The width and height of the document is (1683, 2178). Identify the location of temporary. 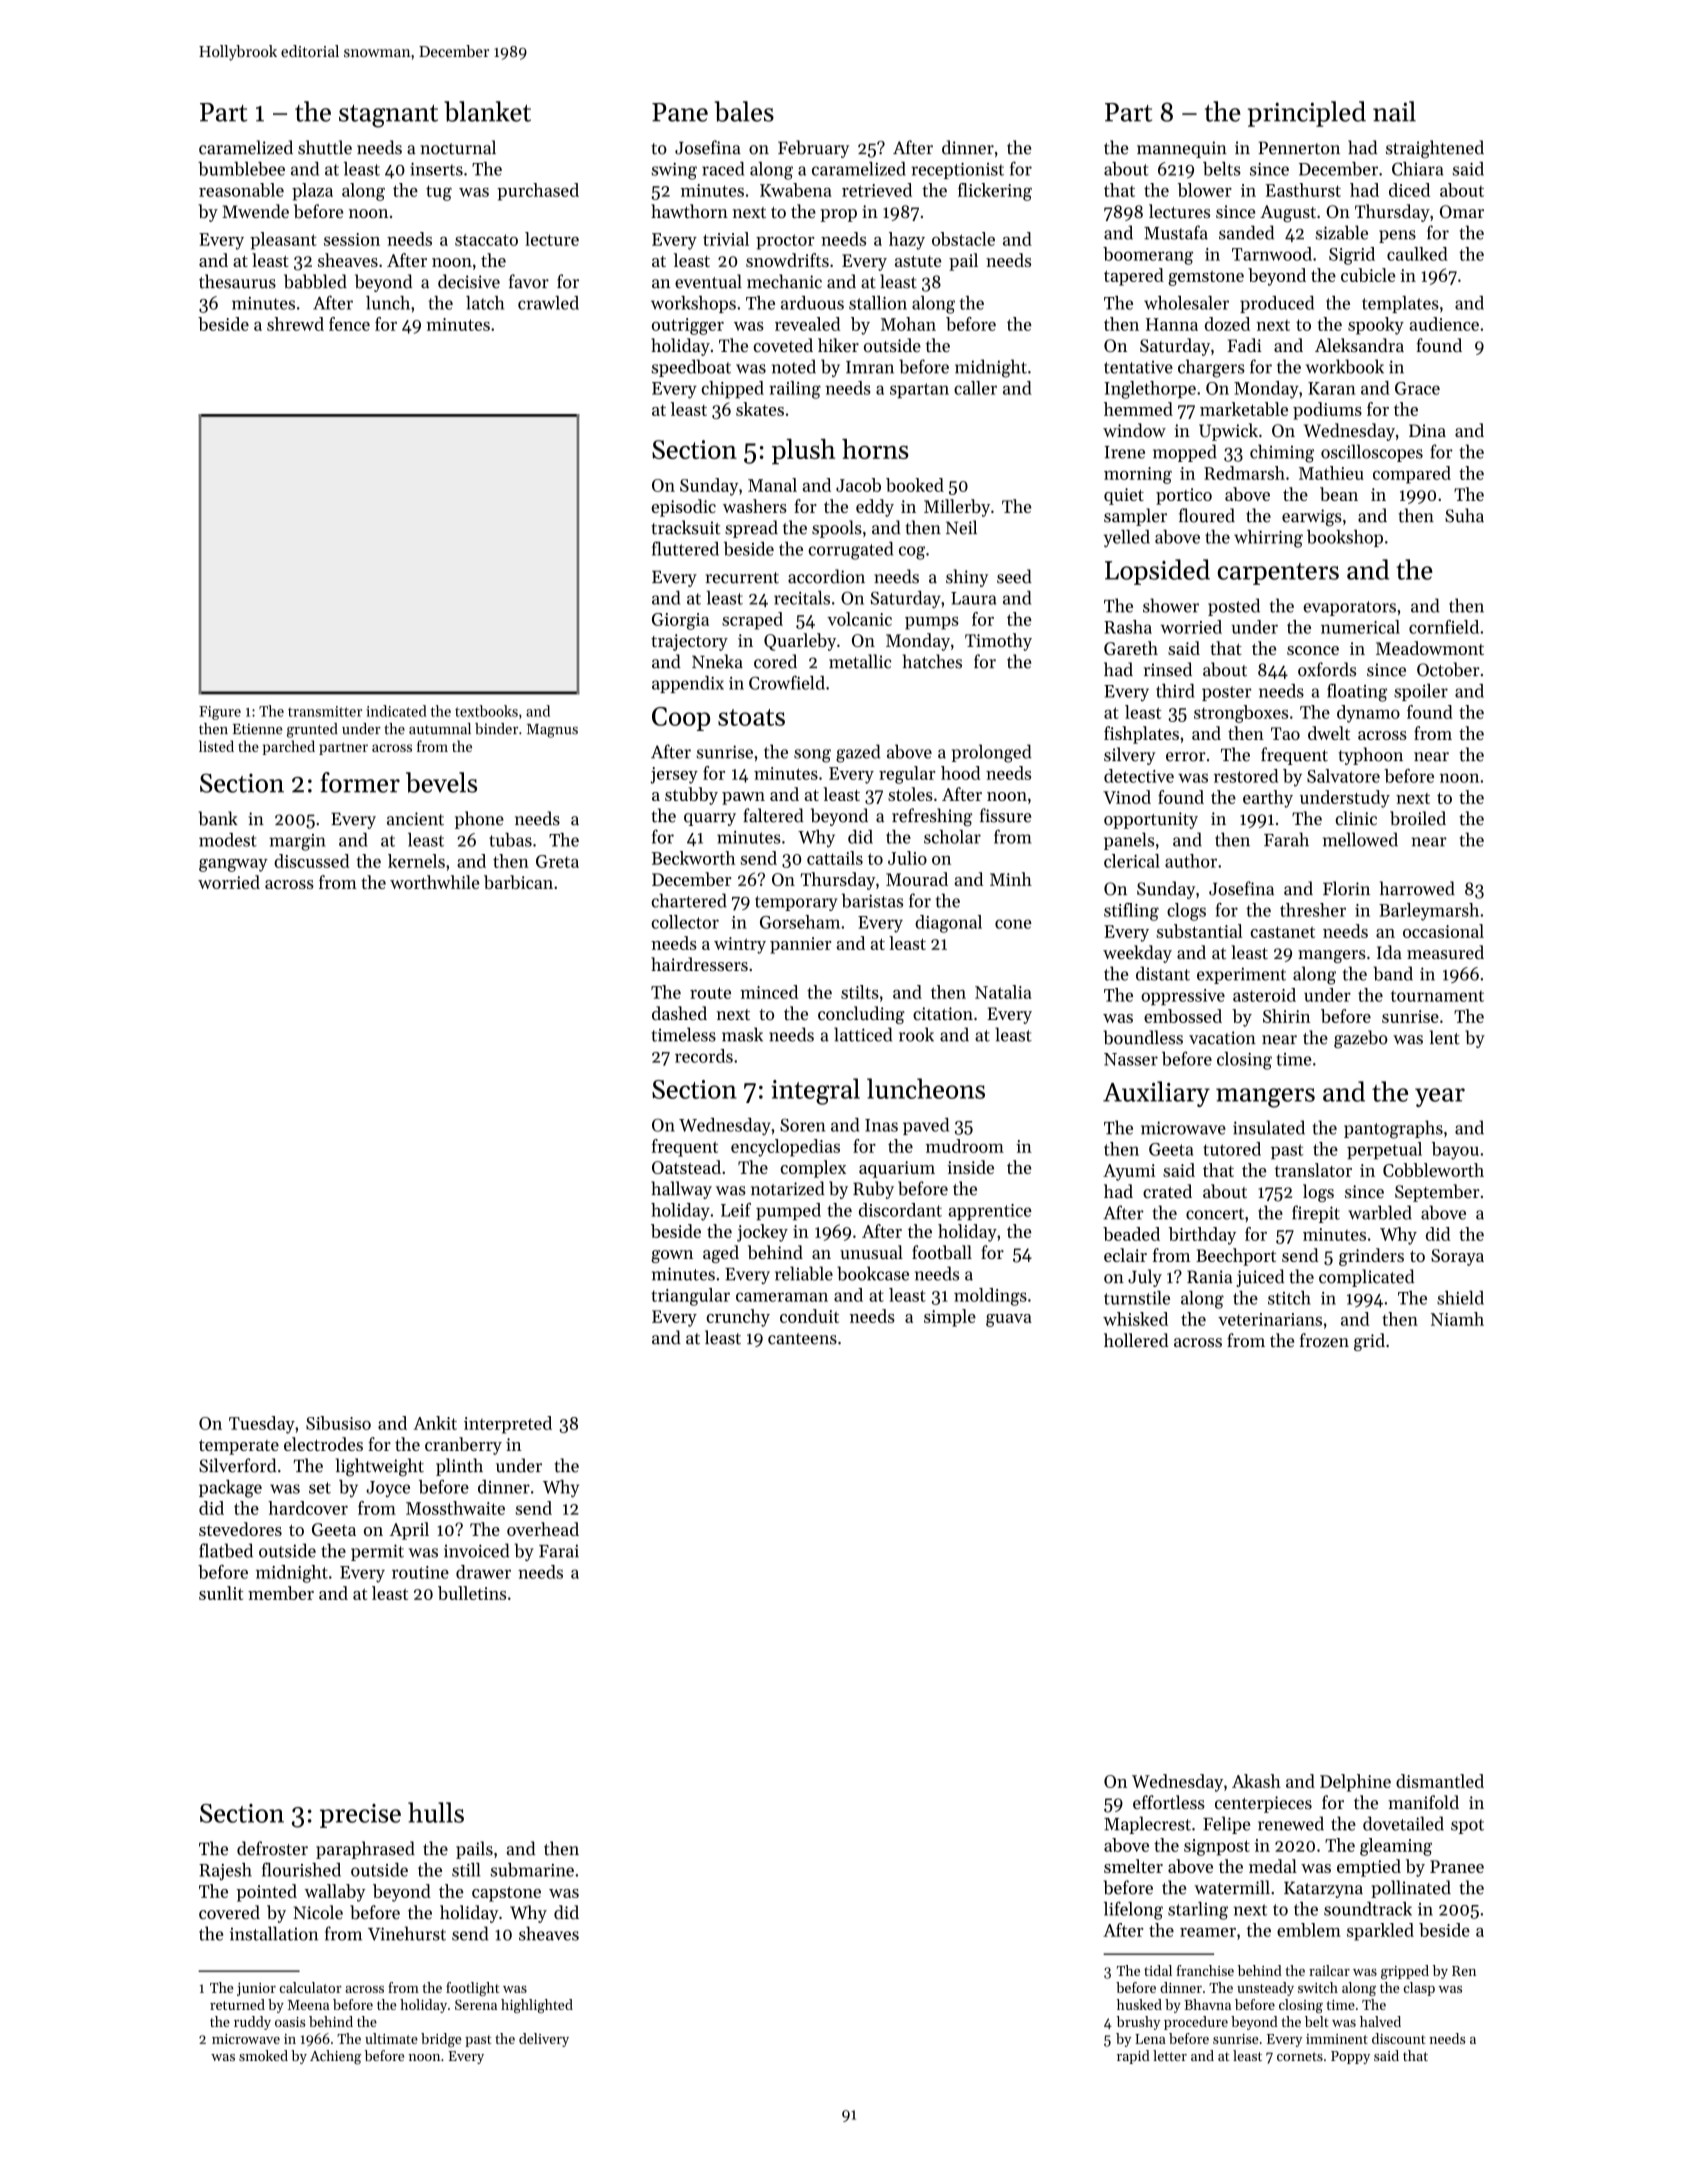
(796, 903).
